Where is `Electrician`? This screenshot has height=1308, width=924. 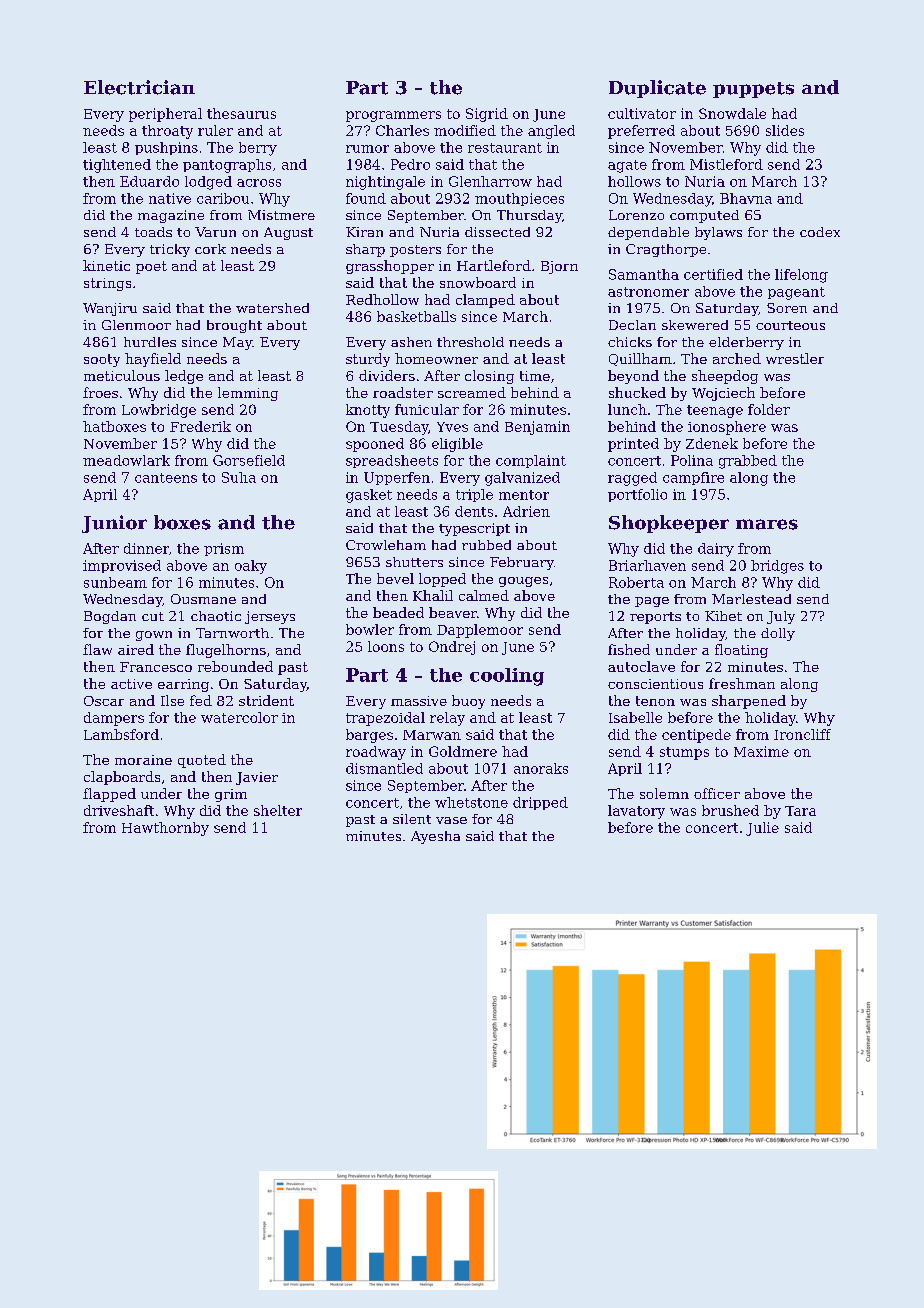
Electrician is located at coordinates (139, 87).
